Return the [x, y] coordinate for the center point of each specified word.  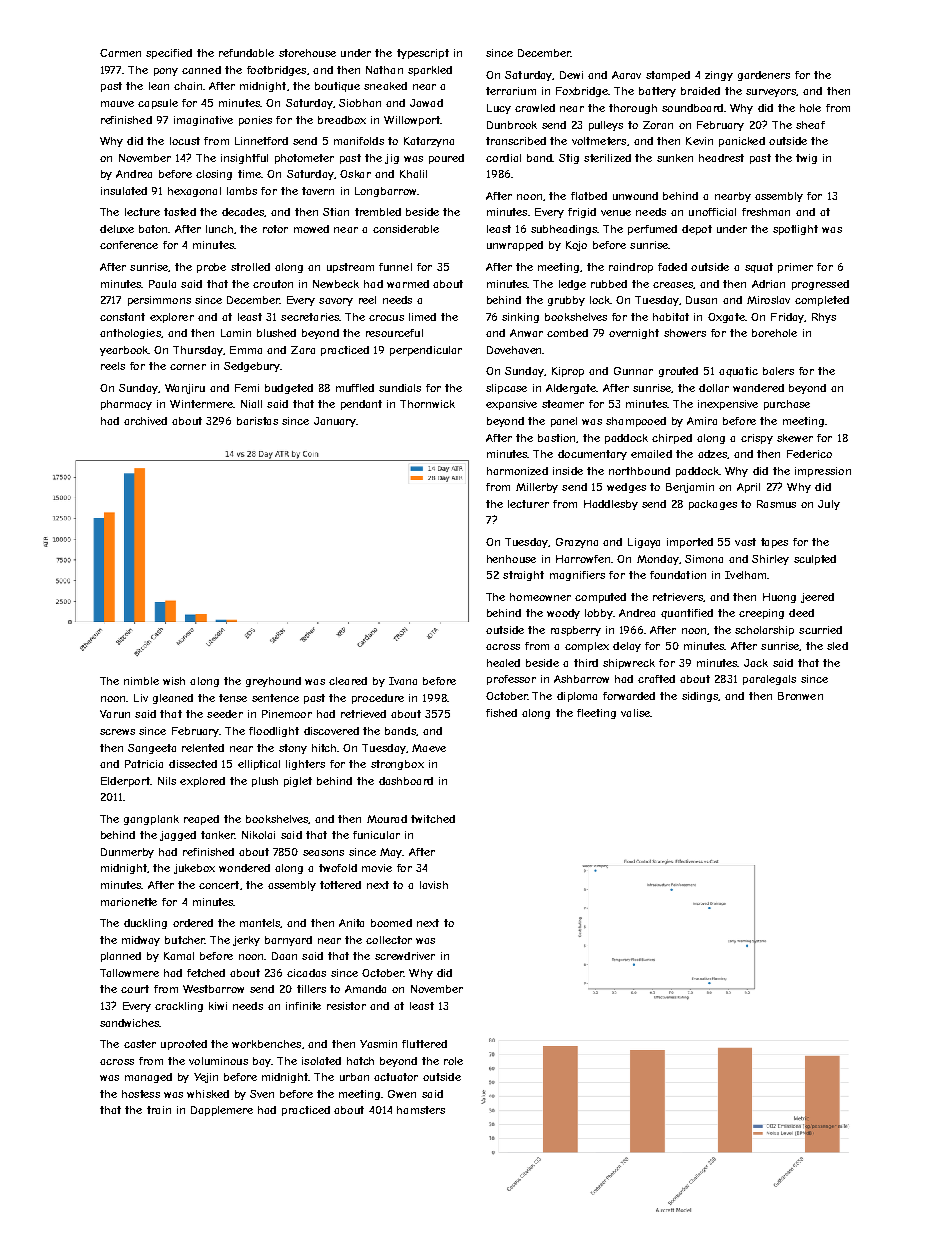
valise [635, 713]
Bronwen [800, 696]
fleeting [596, 714]
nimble [141, 681]
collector [389, 940]
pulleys [606, 126]
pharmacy [126, 405]
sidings [700, 697]
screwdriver [405, 956]
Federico [809, 454]
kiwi [218, 1006]
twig [806, 159]
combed [567, 333]
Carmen [120, 53]
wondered [244, 868]
